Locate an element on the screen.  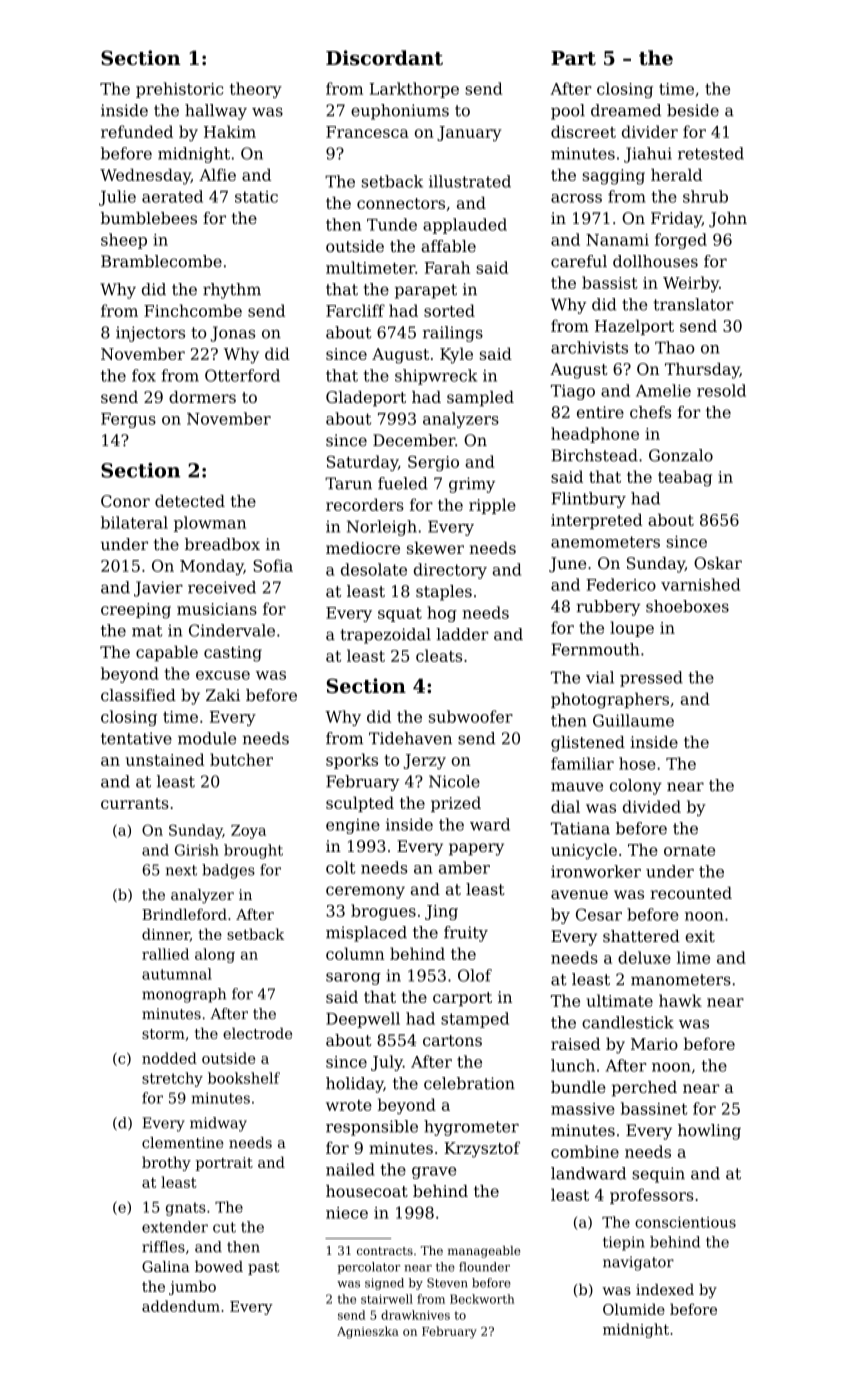
brought is located at coordinates (253, 851).
